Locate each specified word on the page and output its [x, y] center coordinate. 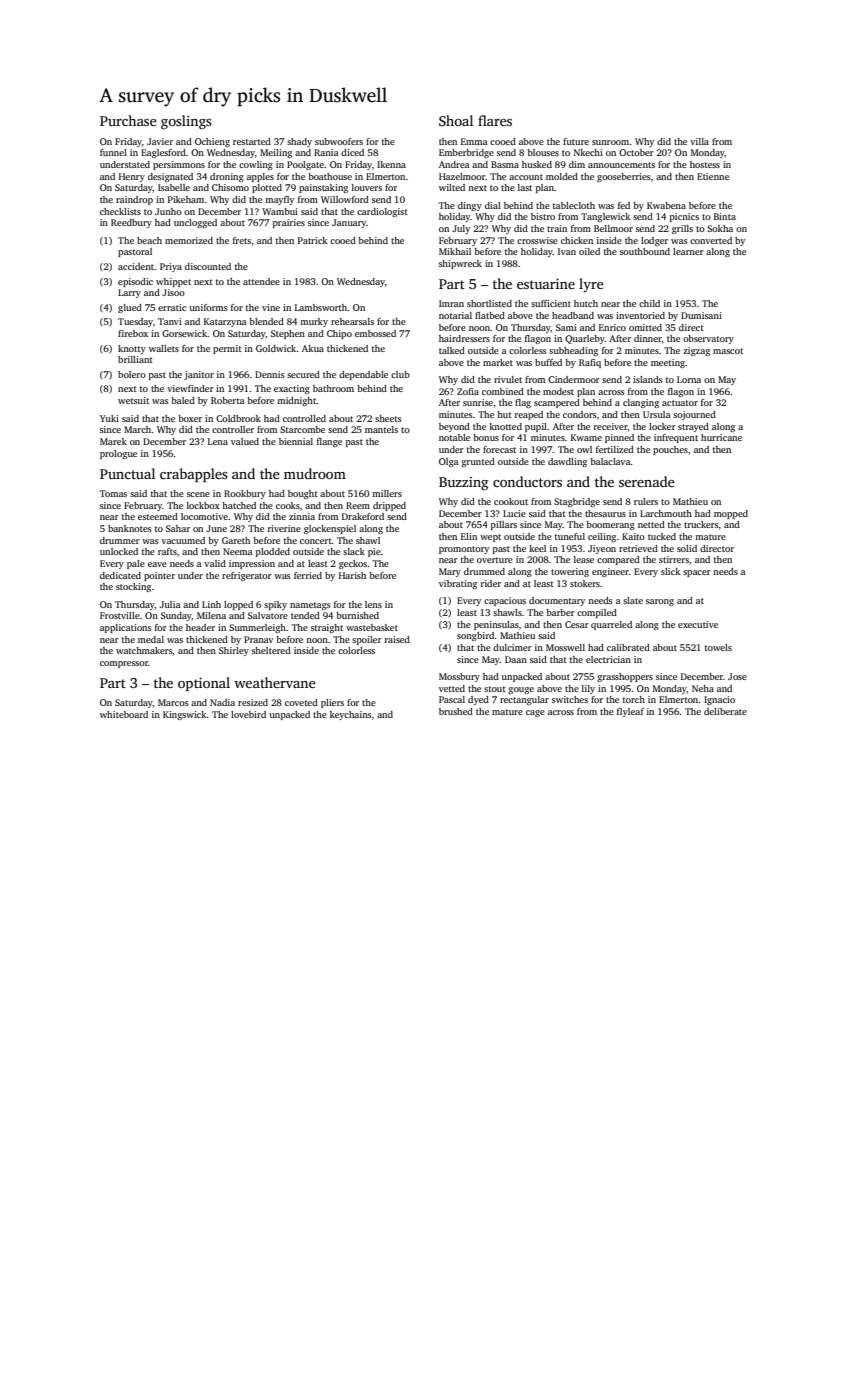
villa [699, 141]
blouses [543, 152]
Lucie [514, 513]
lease [584, 559]
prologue [118, 454]
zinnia [302, 516]
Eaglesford [163, 153]
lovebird [248, 714]
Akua [313, 348]
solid [687, 548]
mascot [728, 351]
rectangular [524, 700]
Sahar [178, 528]
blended [266, 321]
